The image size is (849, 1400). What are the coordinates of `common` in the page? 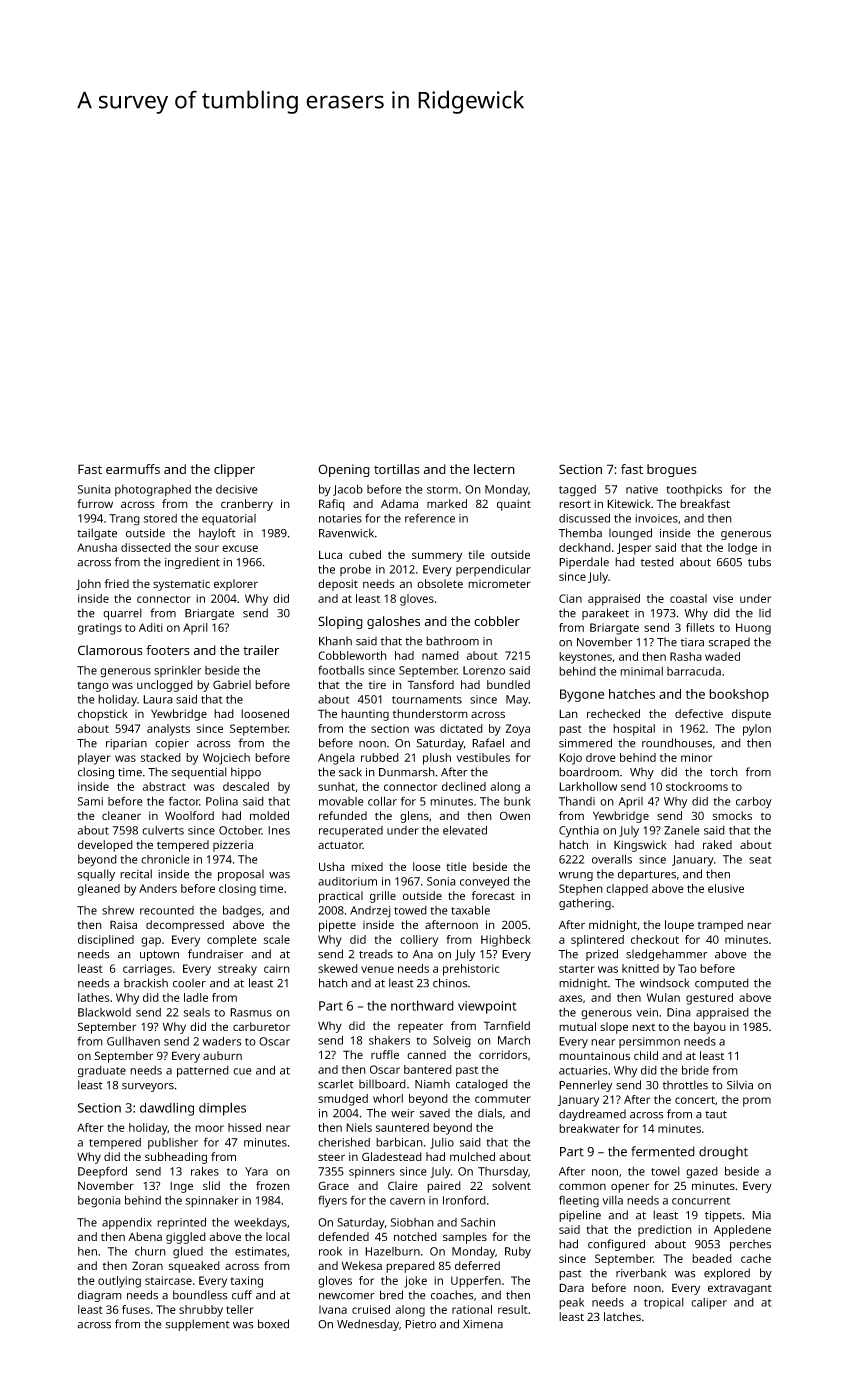 It's located at (582, 1186).
